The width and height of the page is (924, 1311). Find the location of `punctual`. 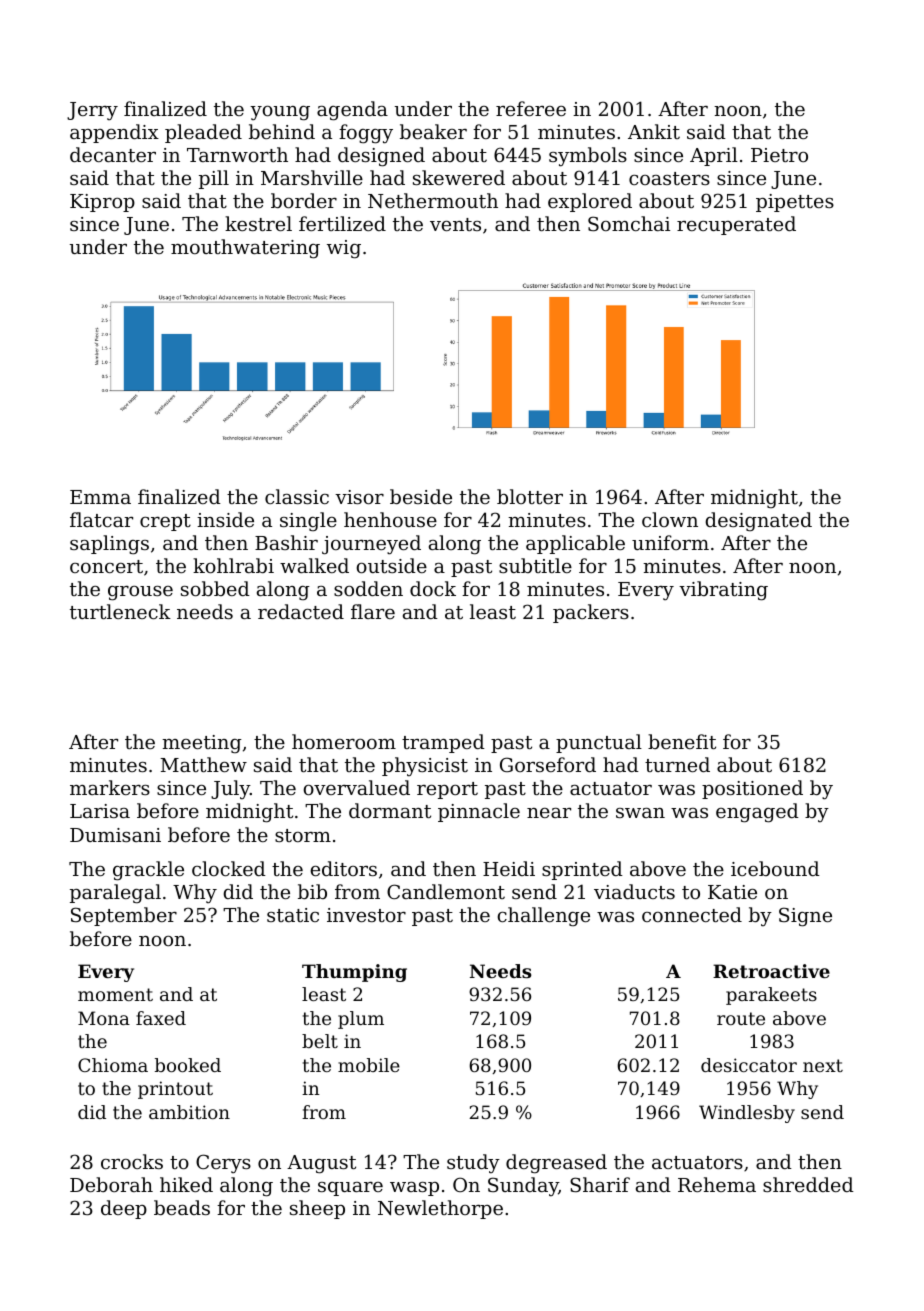

punctual is located at coordinates (599, 743).
